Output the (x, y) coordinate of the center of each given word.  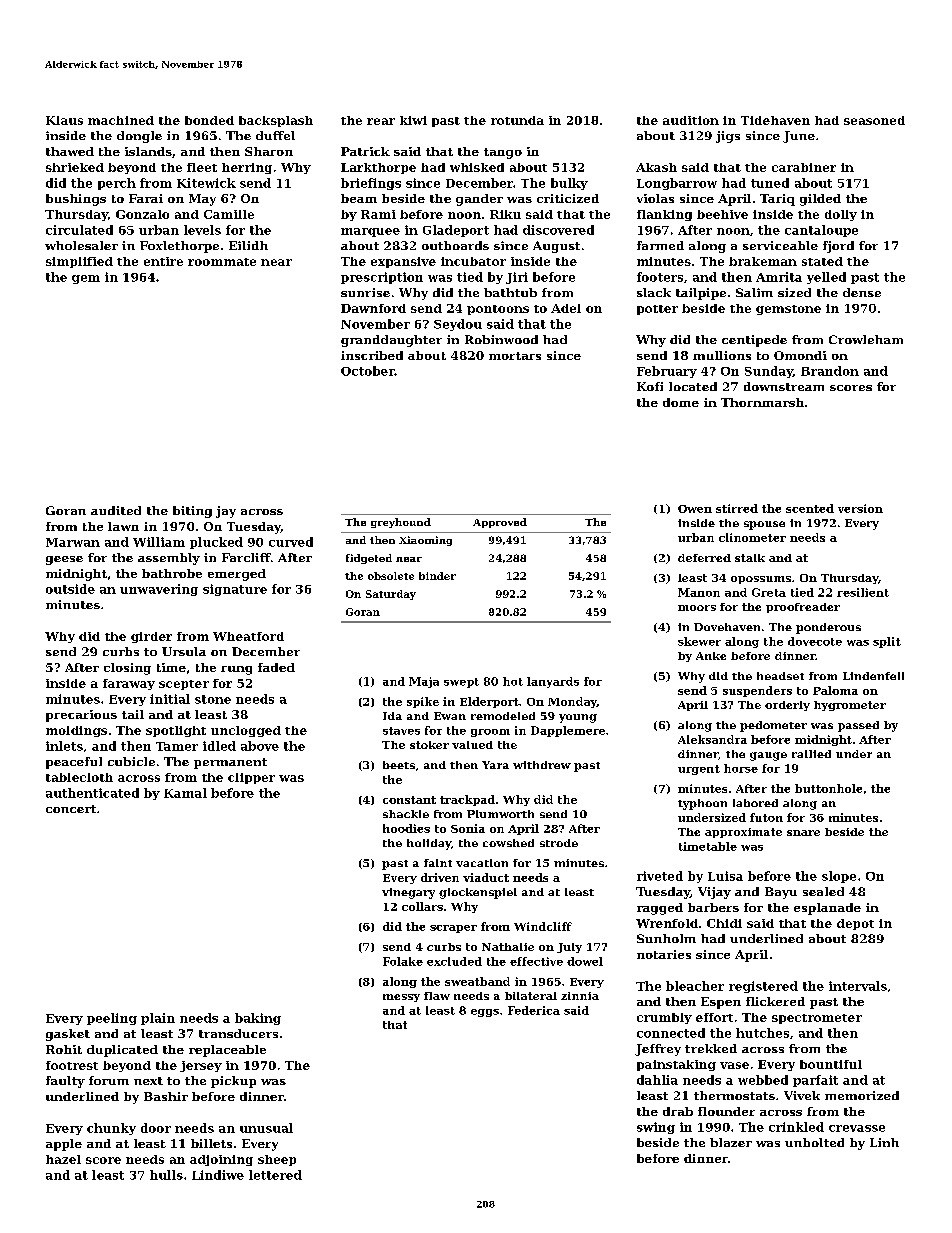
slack (654, 292)
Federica (534, 1010)
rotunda (517, 120)
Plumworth (500, 814)
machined (121, 120)
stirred (737, 508)
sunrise (365, 292)
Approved (500, 523)
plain (158, 1019)
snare (803, 833)
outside (70, 589)
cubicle (131, 761)
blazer (731, 1142)
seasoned (874, 120)
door (156, 1128)
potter (657, 310)
